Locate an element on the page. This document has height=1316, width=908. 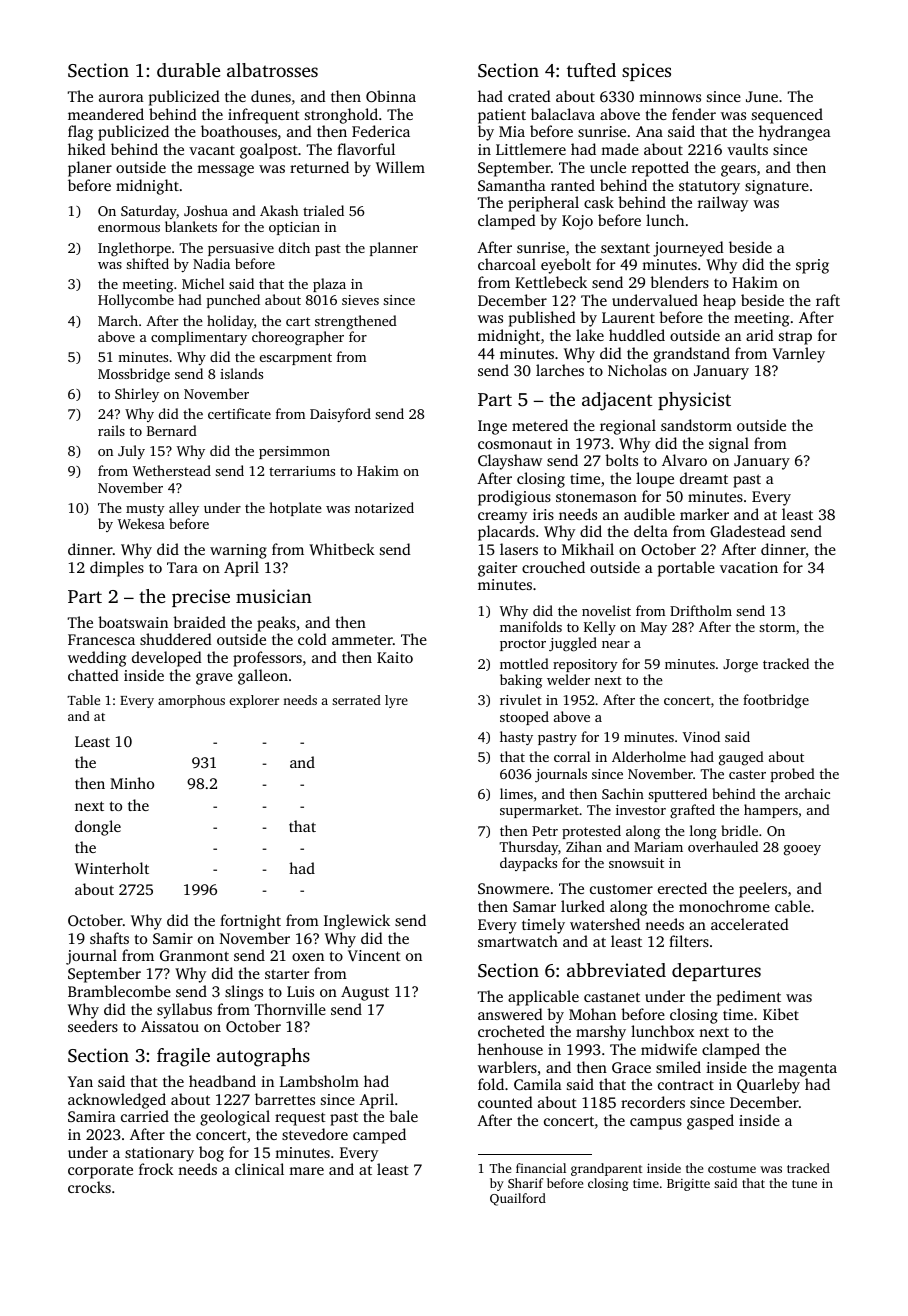
Varnley is located at coordinates (798, 355).
